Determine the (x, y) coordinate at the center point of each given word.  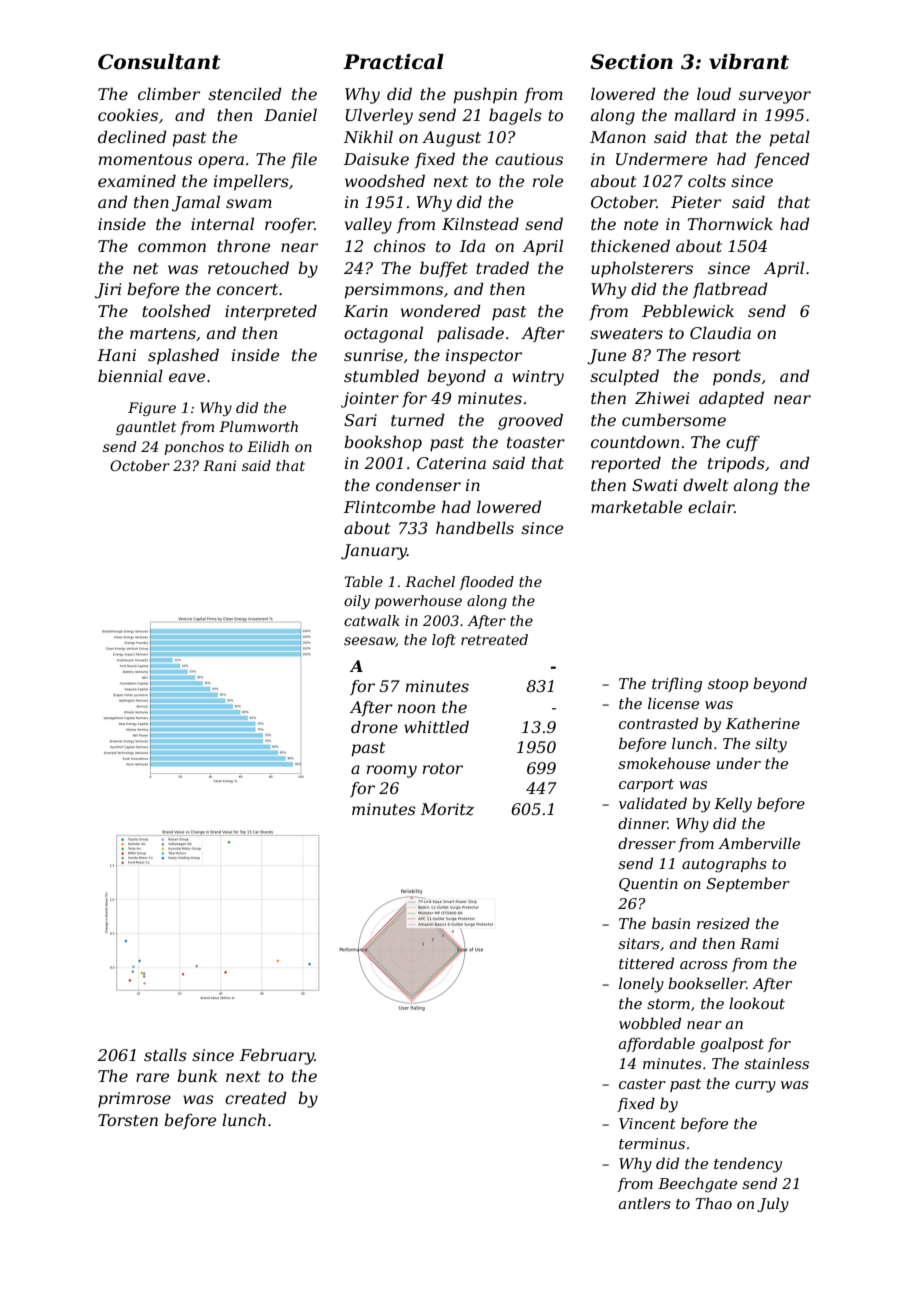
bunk (197, 1075)
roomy (392, 771)
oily (357, 602)
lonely (641, 985)
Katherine (763, 723)
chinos (400, 245)
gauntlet (146, 428)
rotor (443, 768)
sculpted (624, 377)
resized (723, 923)
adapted (731, 399)
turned (418, 419)
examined (137, 180)
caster (642, 1084)
